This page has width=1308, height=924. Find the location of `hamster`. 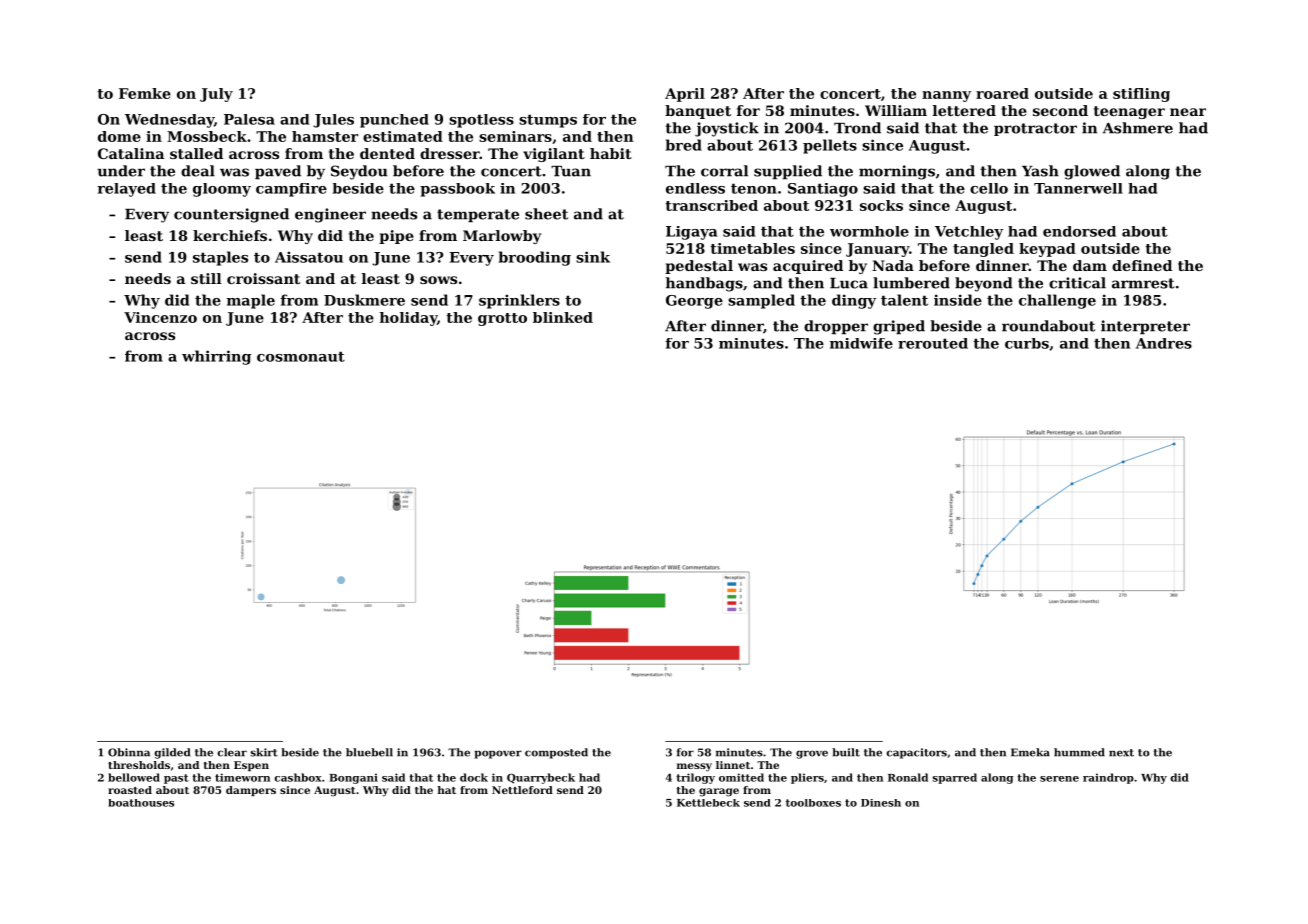

hamster is located at coordinates (325, 136).
